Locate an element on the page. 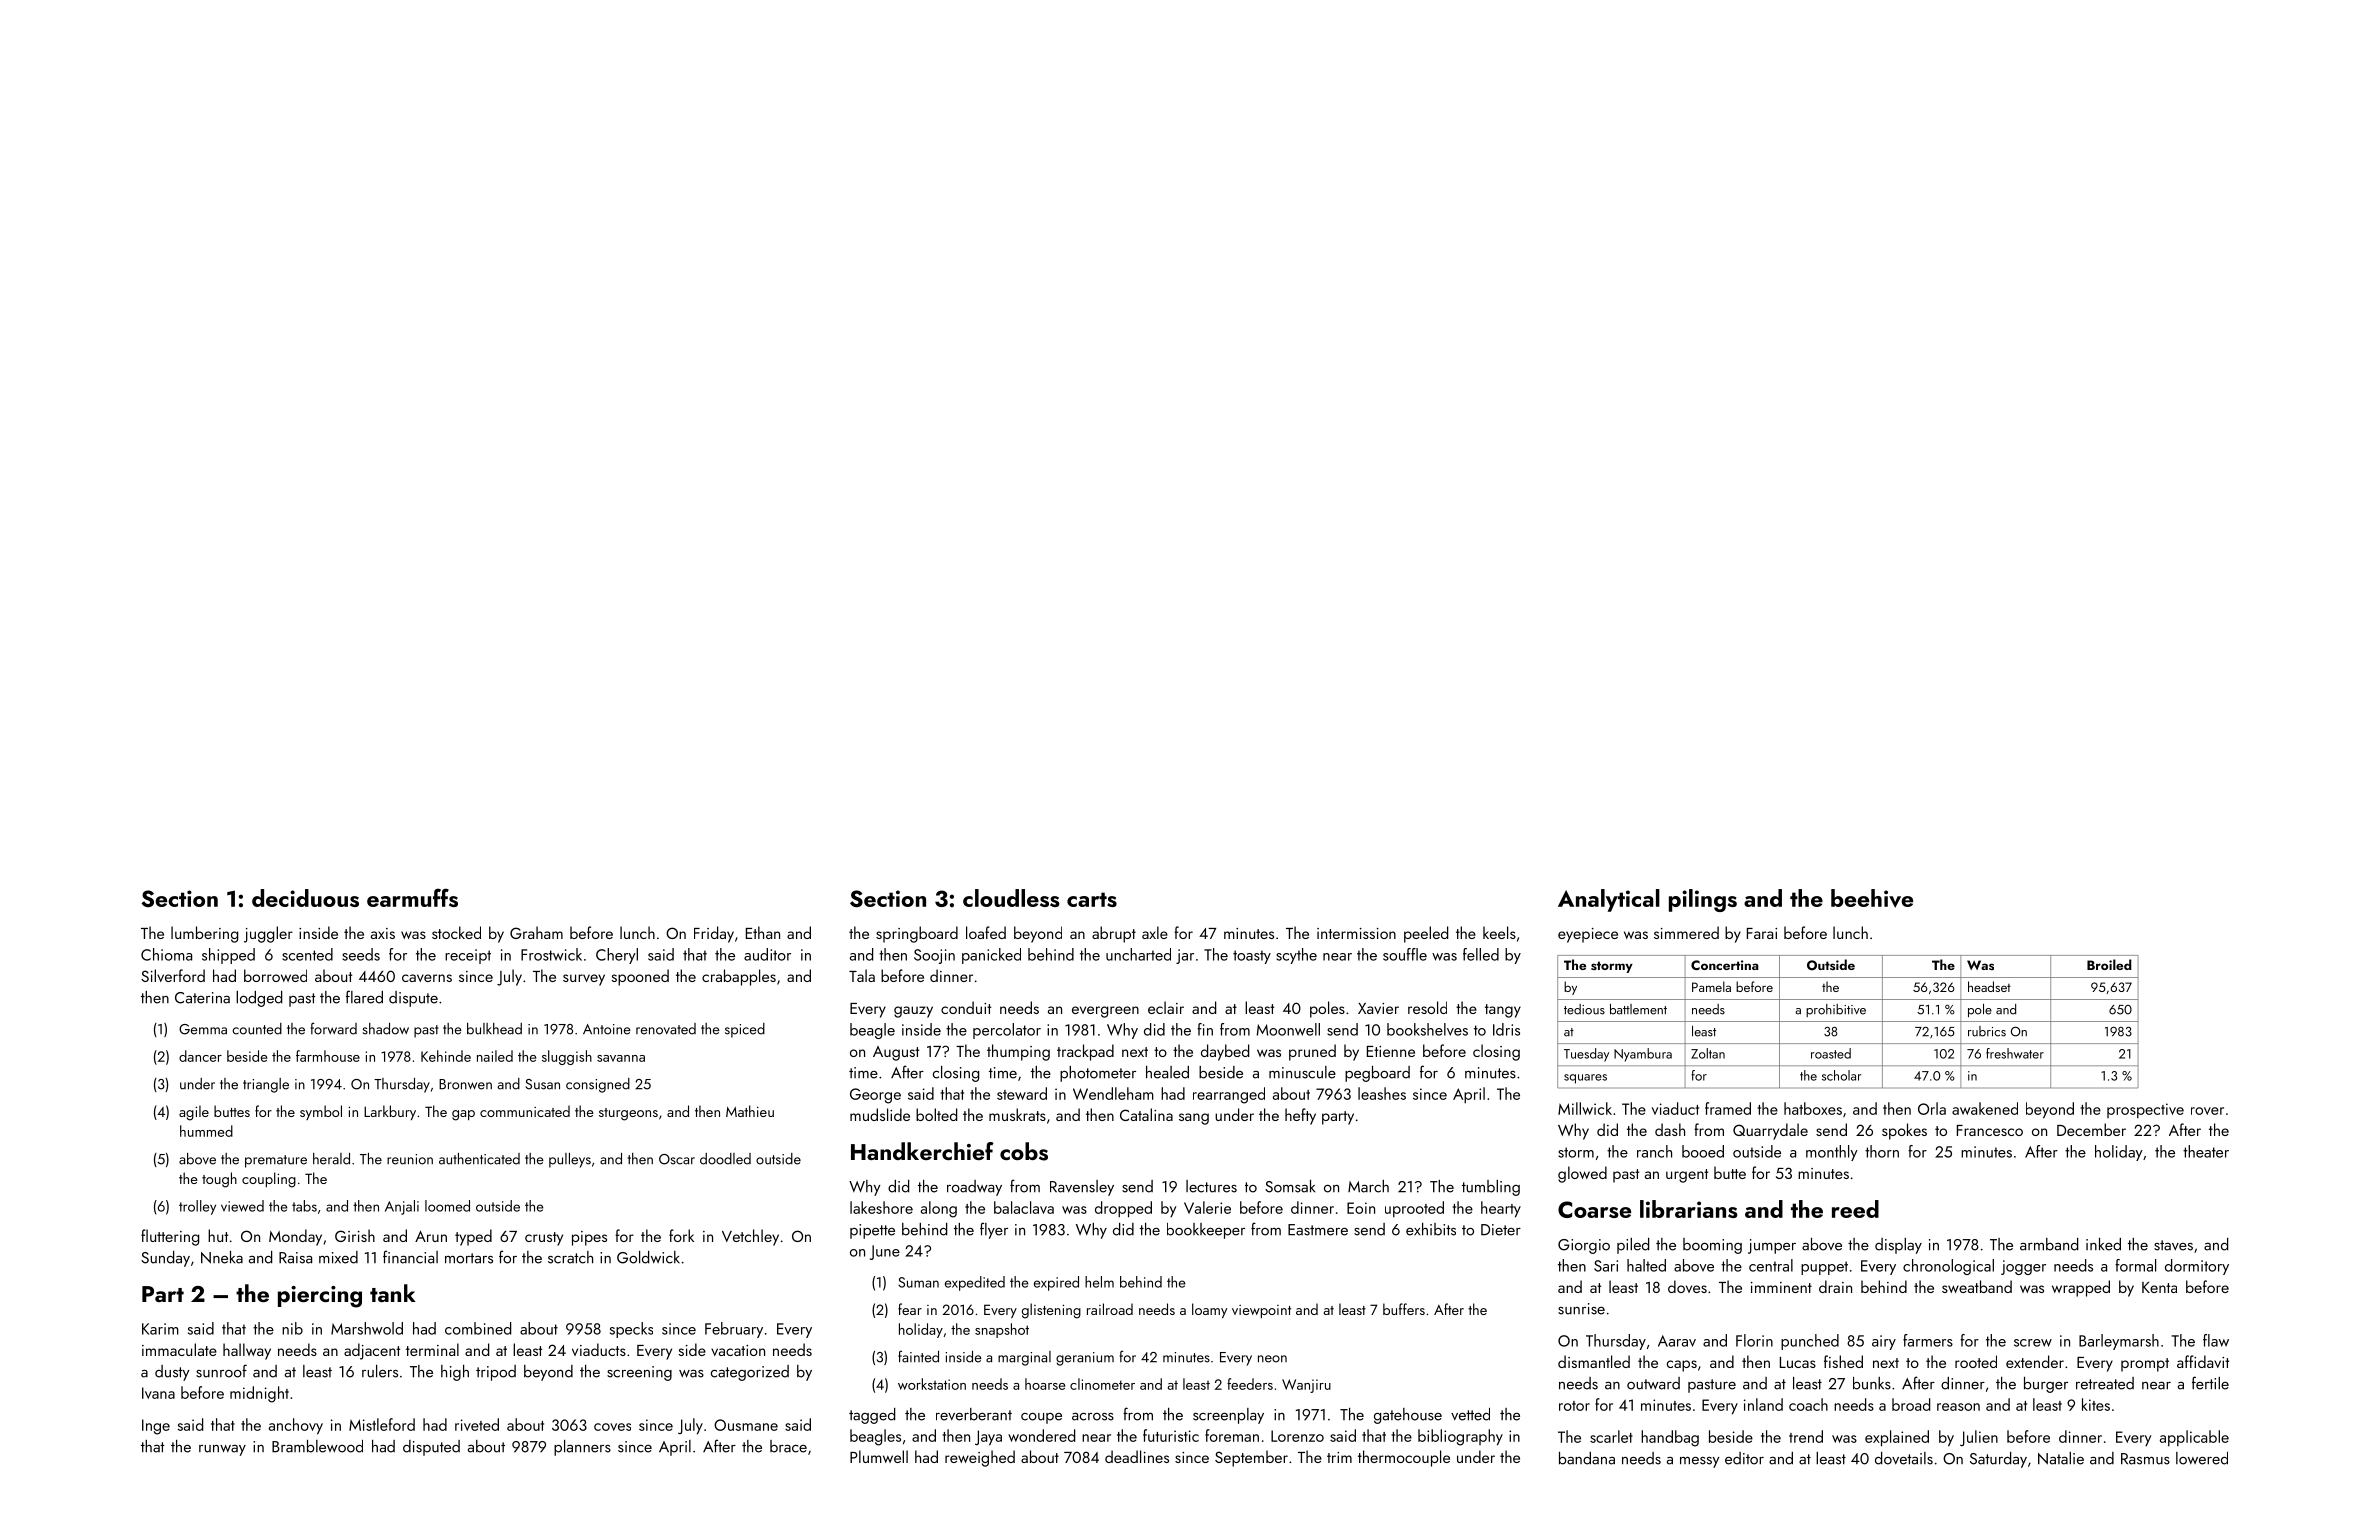 The width and height of the image is (2370, 1534). expedited is located at coordinates (975, 1283).
